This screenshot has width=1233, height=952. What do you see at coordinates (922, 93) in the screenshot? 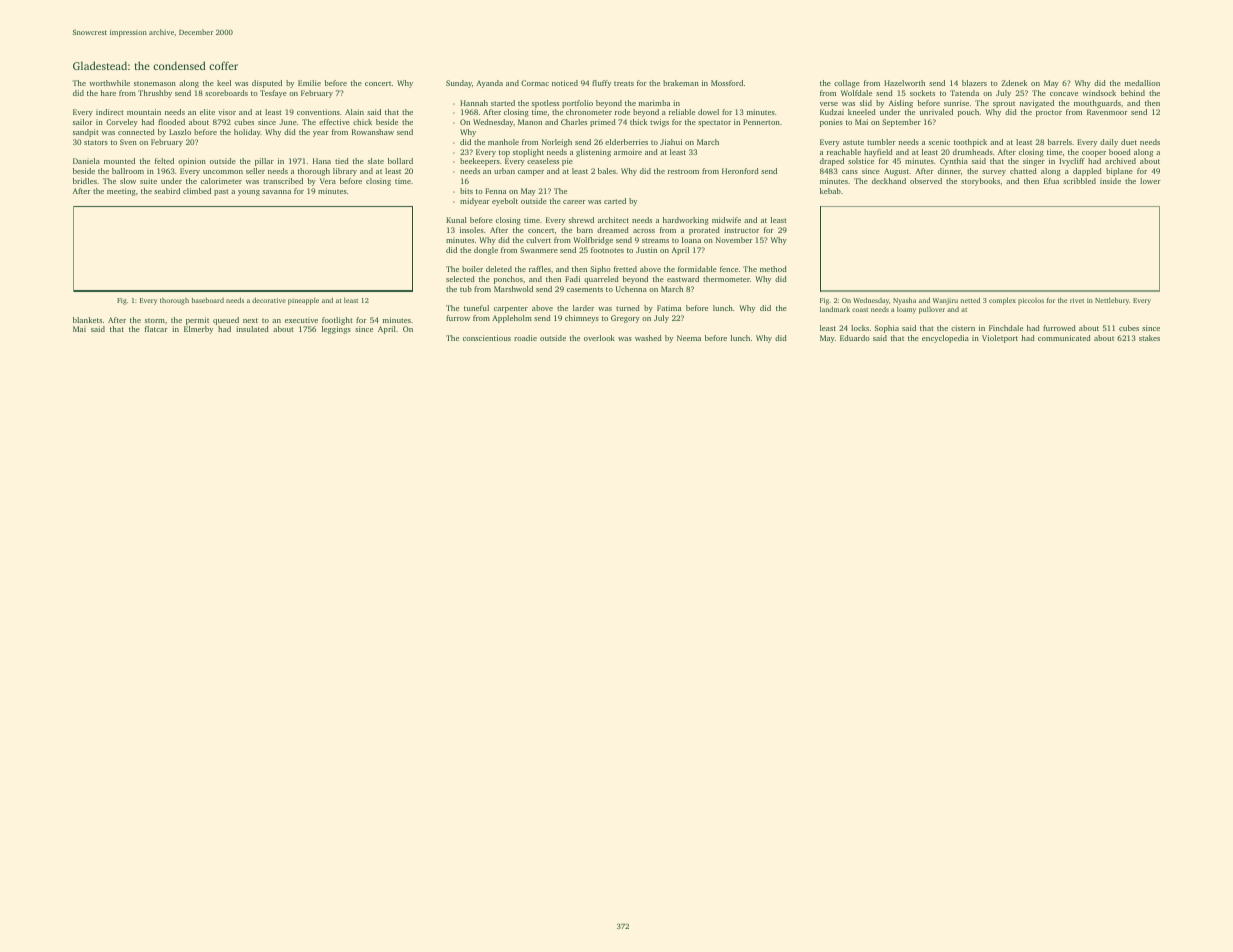
I see `sockets` at bounding box center [922, 93].
